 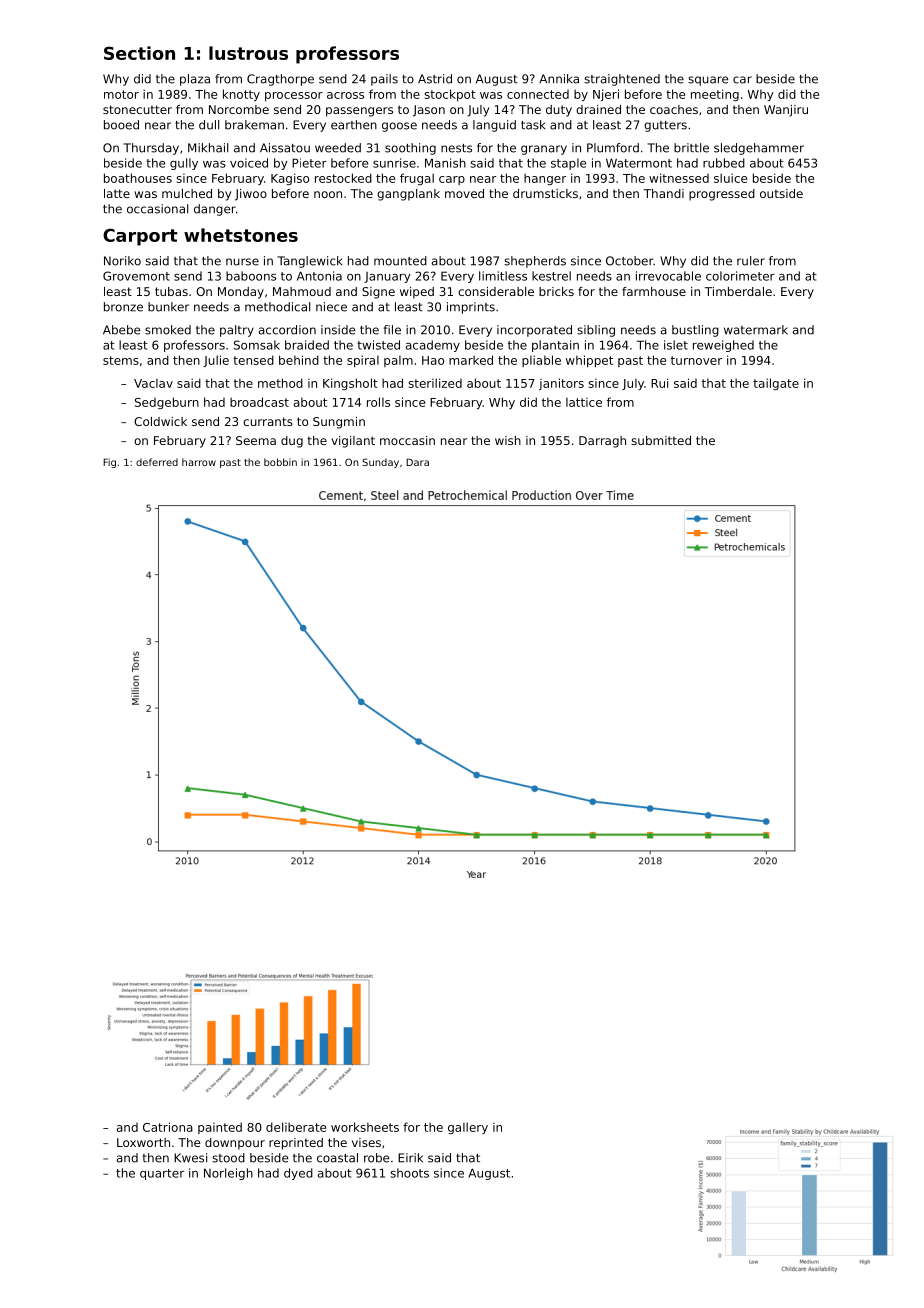 I want to click on Dara, so click(x=417, y=462).
